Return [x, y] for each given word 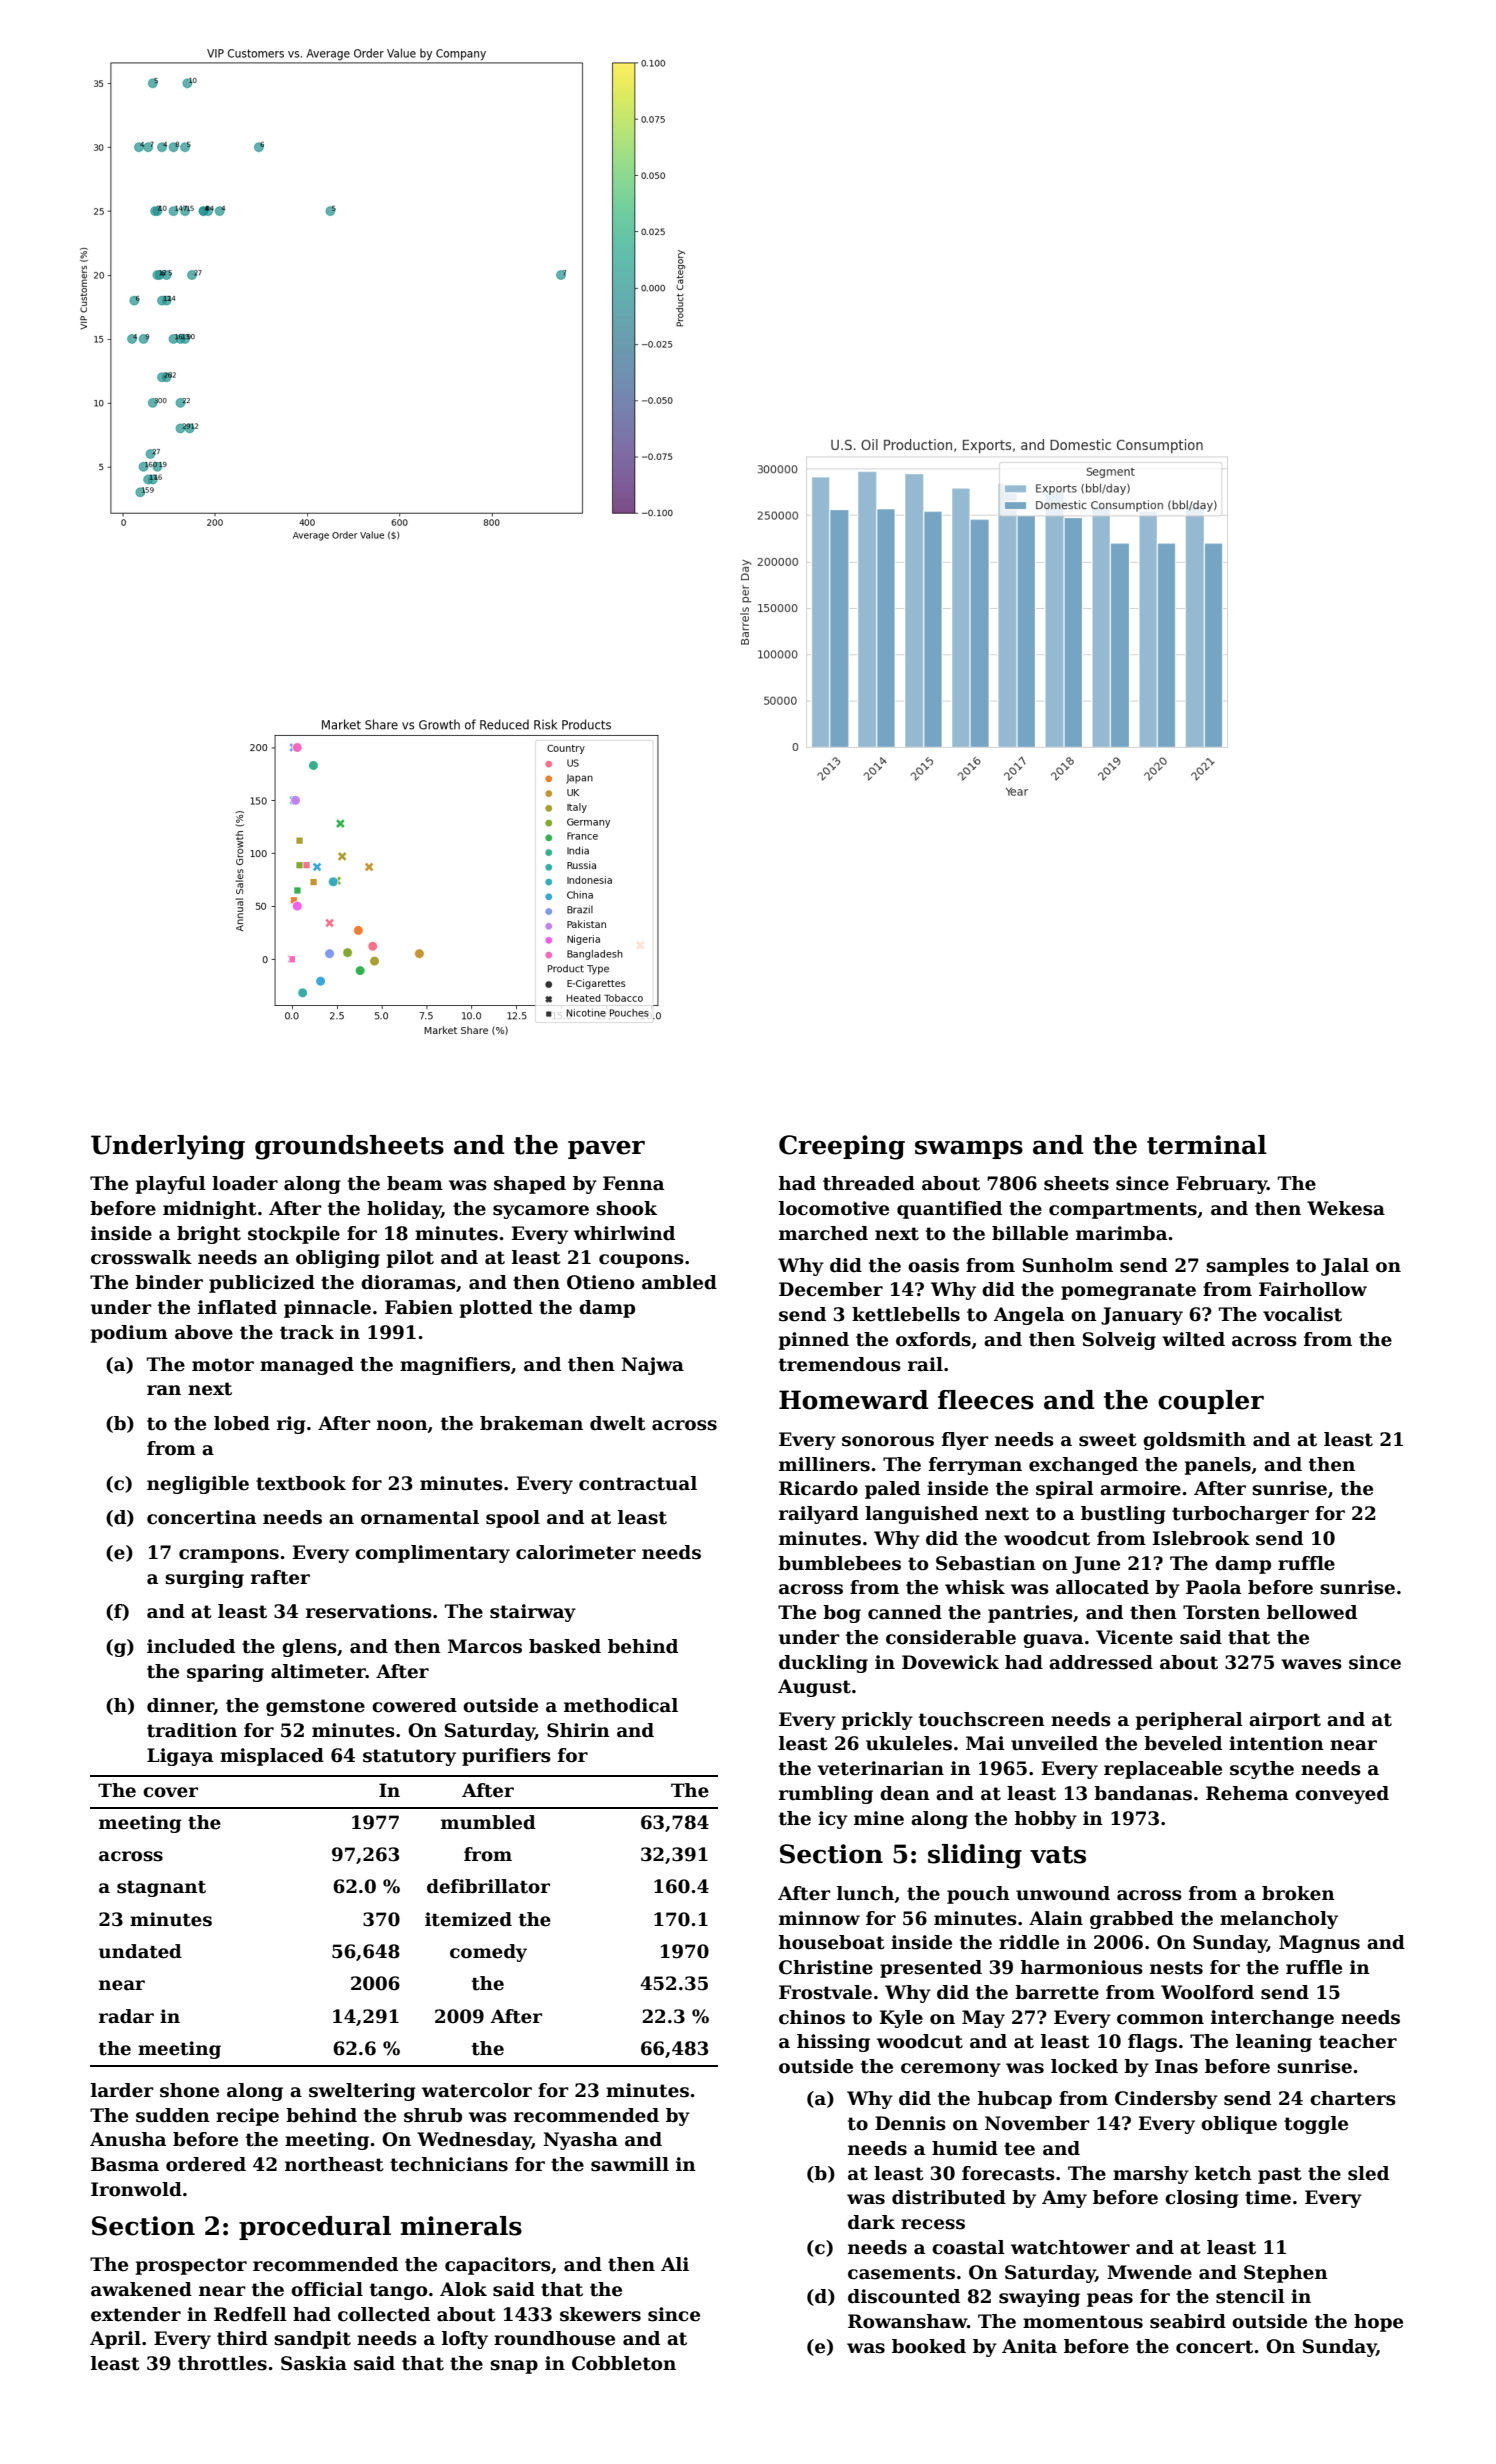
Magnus [1319, 1944]
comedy [488, 1953]
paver [606, 1149]
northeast [334, 2164]
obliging [338, 1259]
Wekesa [1346, 1208]
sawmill [630, 2164]
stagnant [161, 1889]
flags [1152, 2043]
